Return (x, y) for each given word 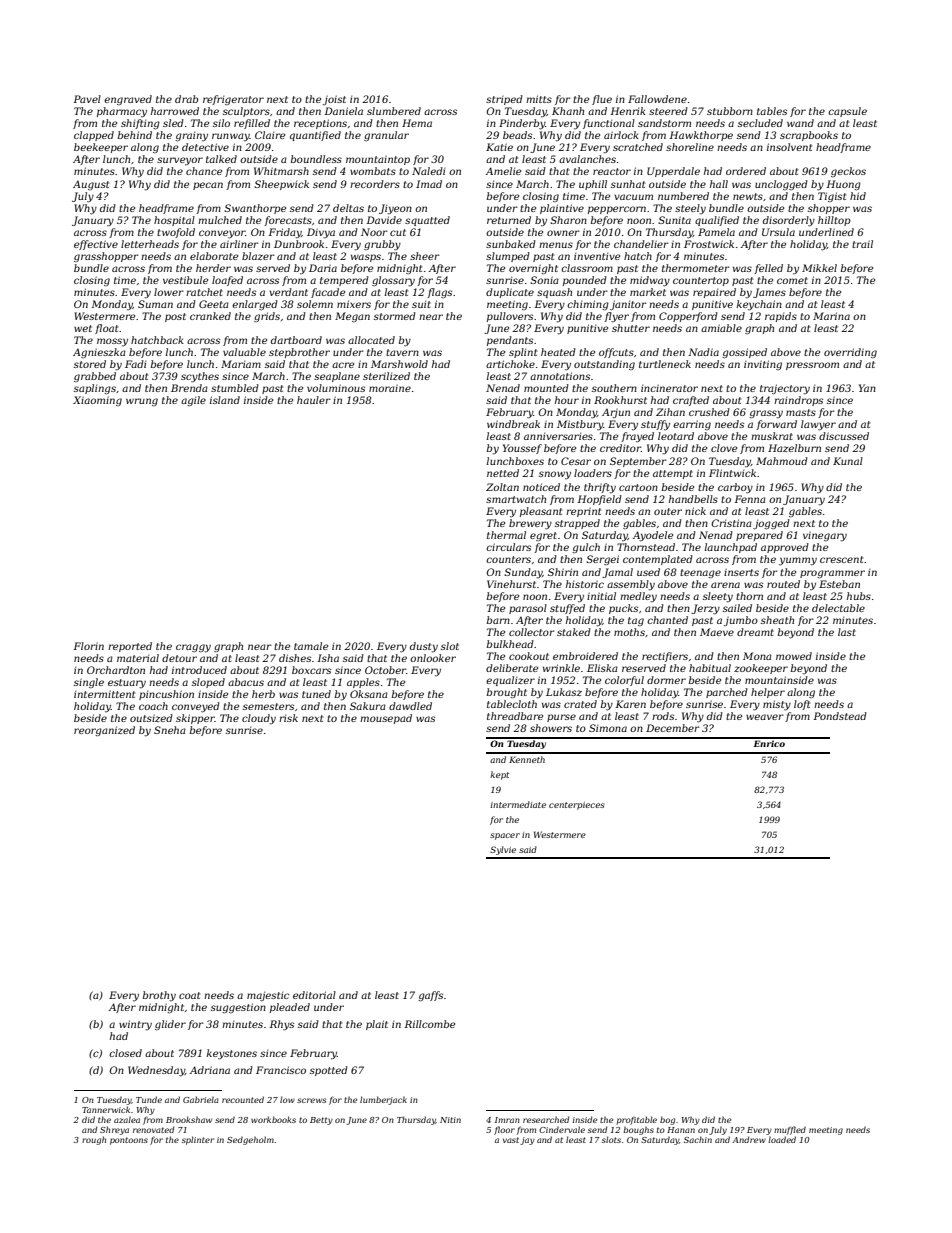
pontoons (129, 1141)
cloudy (259, 719)
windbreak (513, 424)
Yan (867, 388)
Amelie (503, 171)
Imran (507, 1120)
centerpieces (577, 806)
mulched (220, 220)
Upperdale (673, 172)
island (225, 400)
